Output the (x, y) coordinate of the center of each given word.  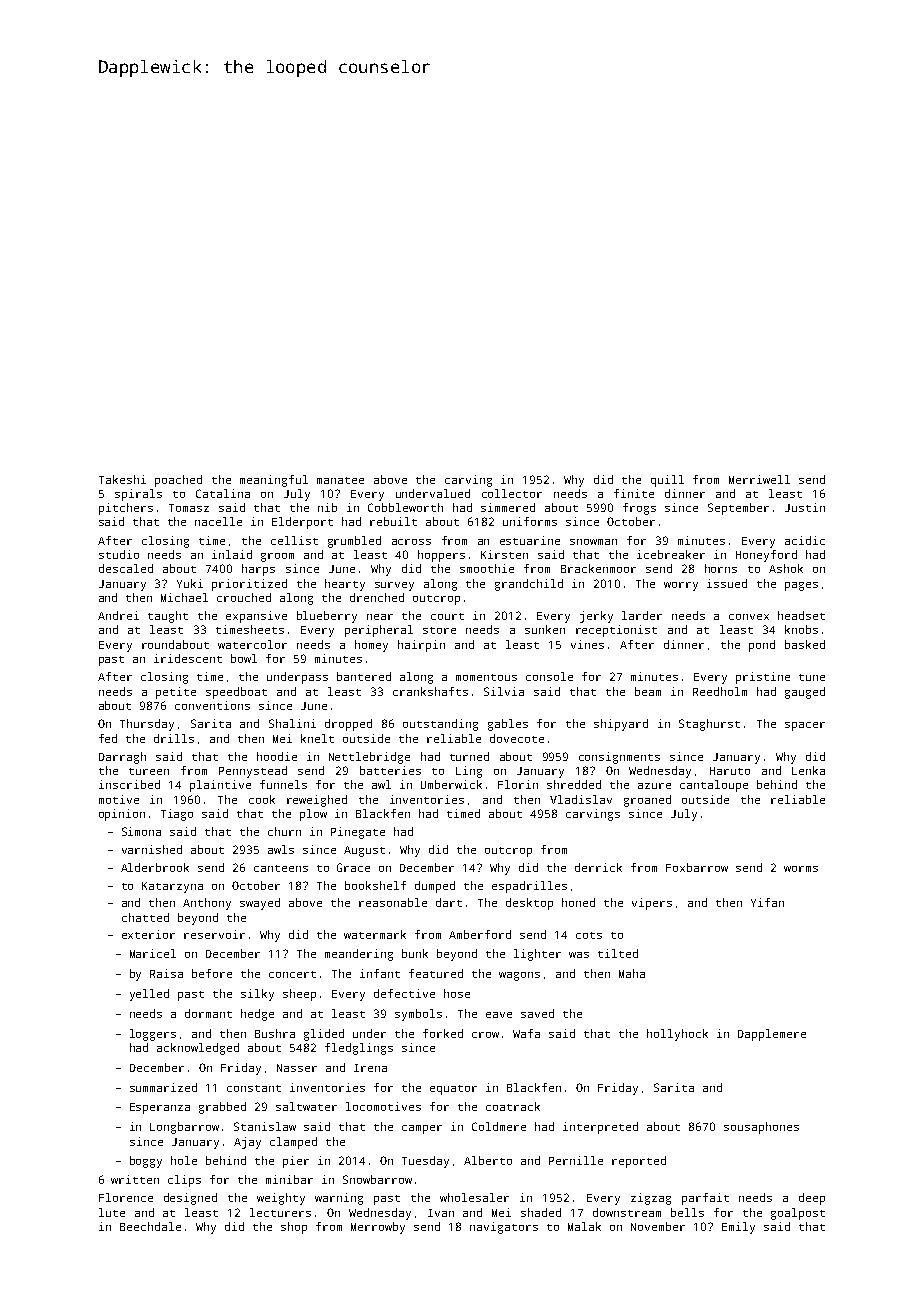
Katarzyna (172, 887)
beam (648, 691)
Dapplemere (772, 1035)
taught (168, 617)
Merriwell (759, 479)
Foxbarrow (697, 867)
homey (371, 646)
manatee (340, 480)
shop (294, 1228)
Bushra (275, 1033)
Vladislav (581, 799)
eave (499, 1015)
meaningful (274, 481)
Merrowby (378, 1228)
